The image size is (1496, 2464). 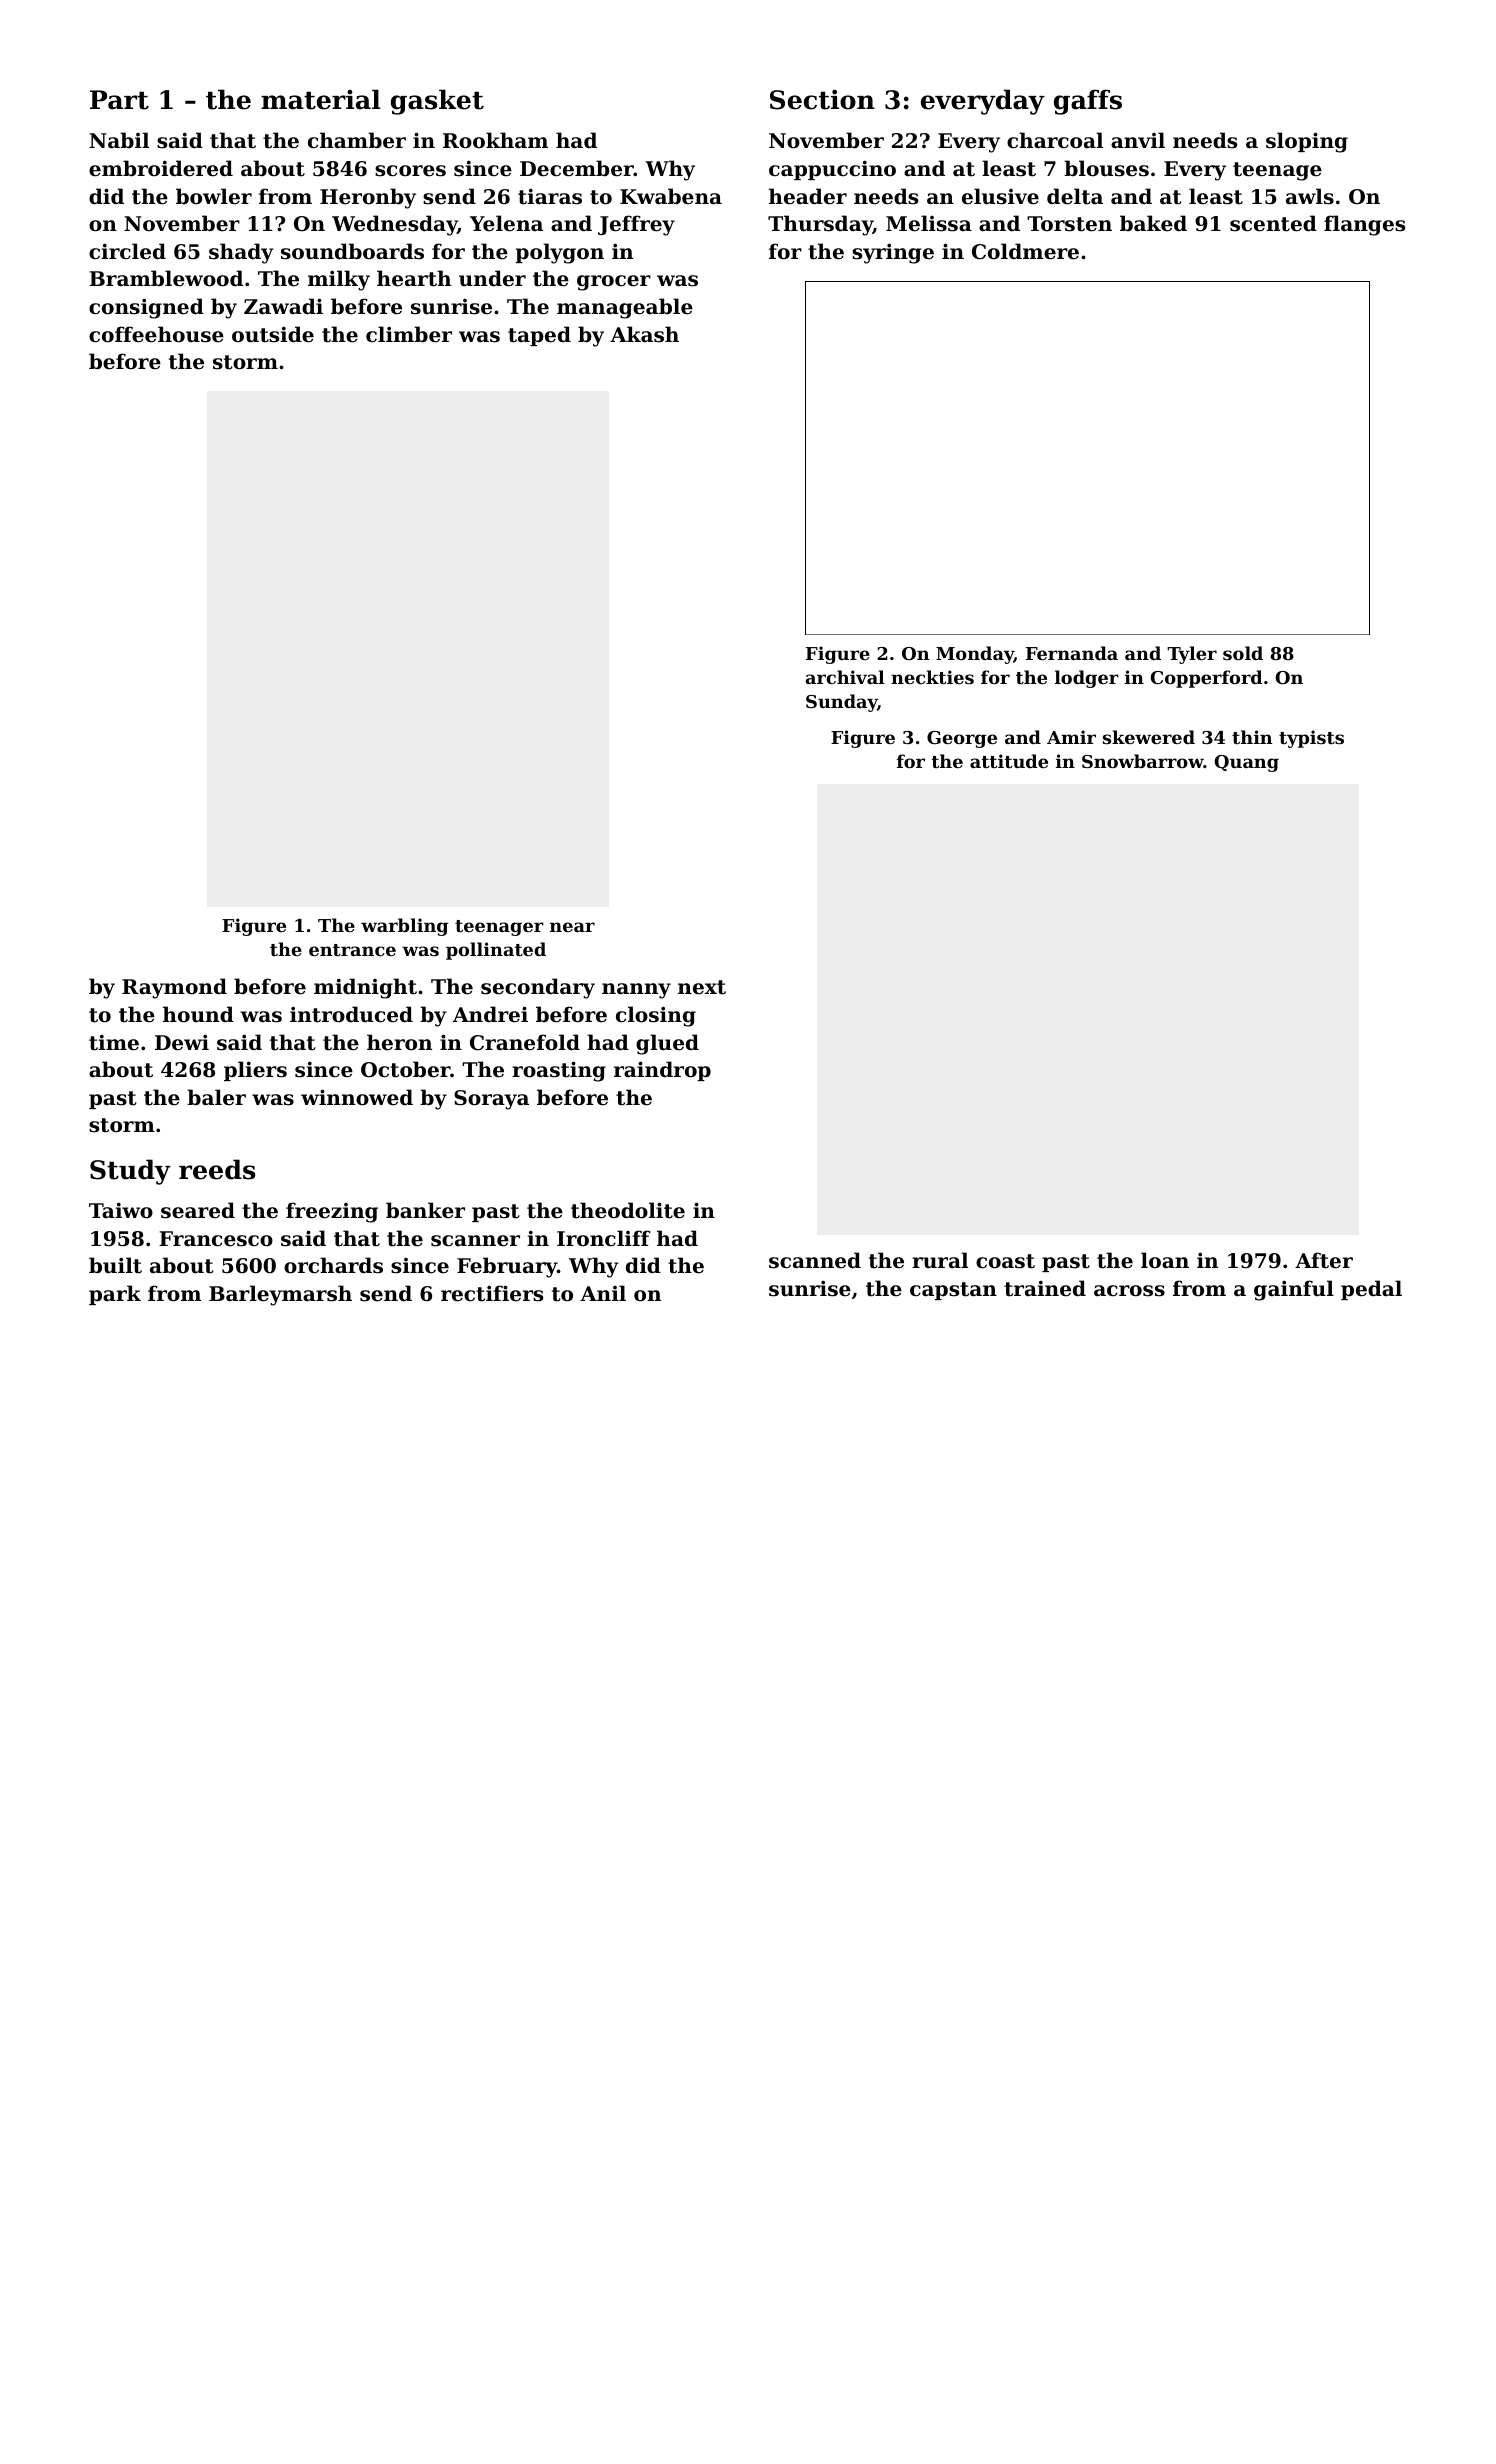 I want to click on After, so click(x=1324, y=1260).
